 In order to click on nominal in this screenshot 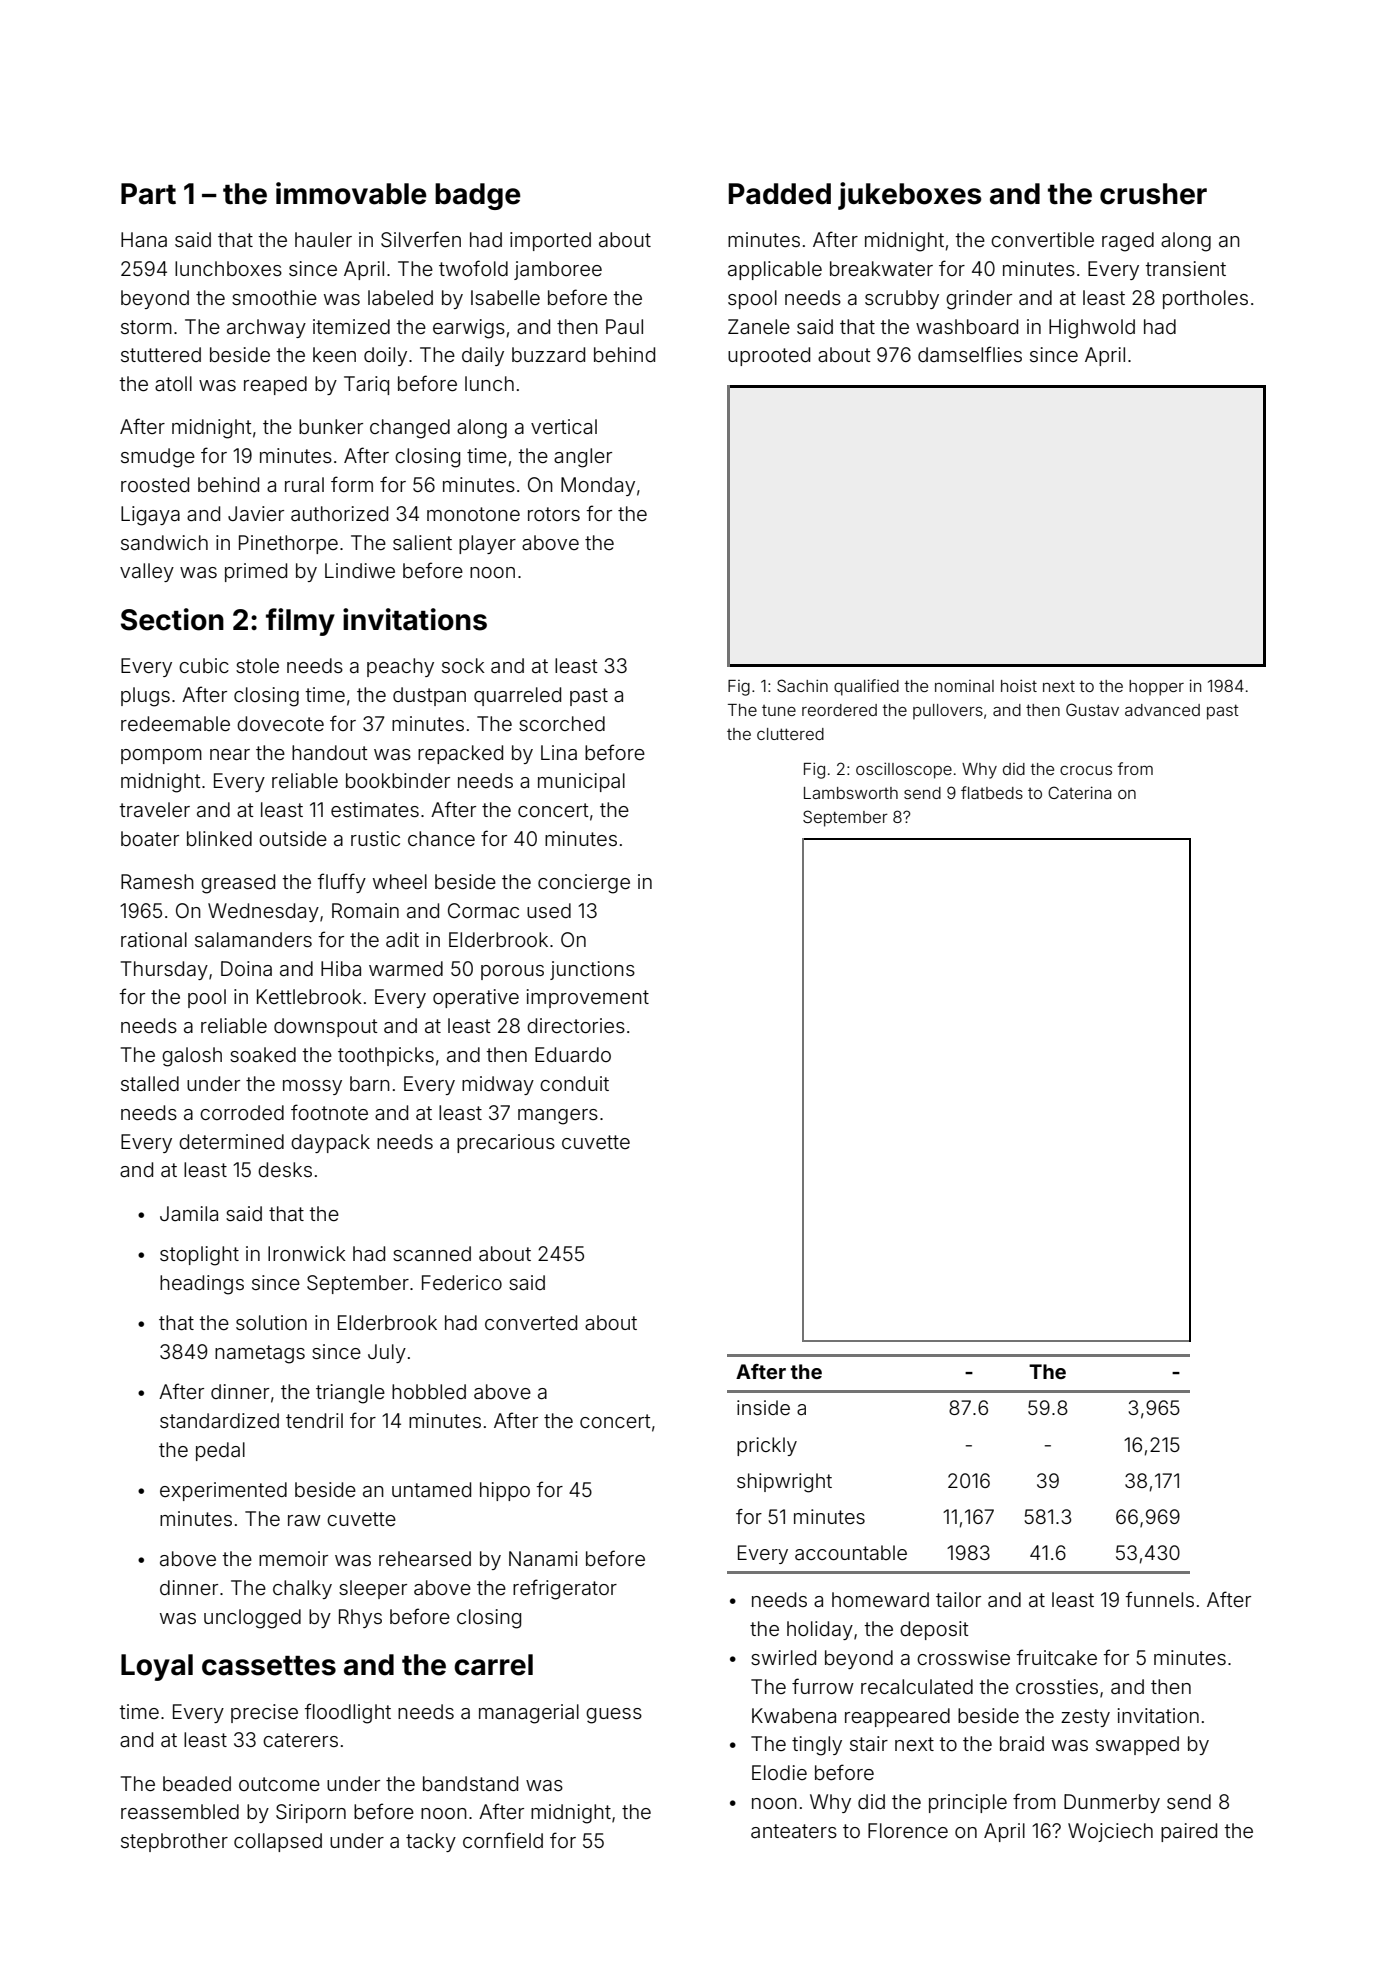, I will do `click(964, 686)`.
